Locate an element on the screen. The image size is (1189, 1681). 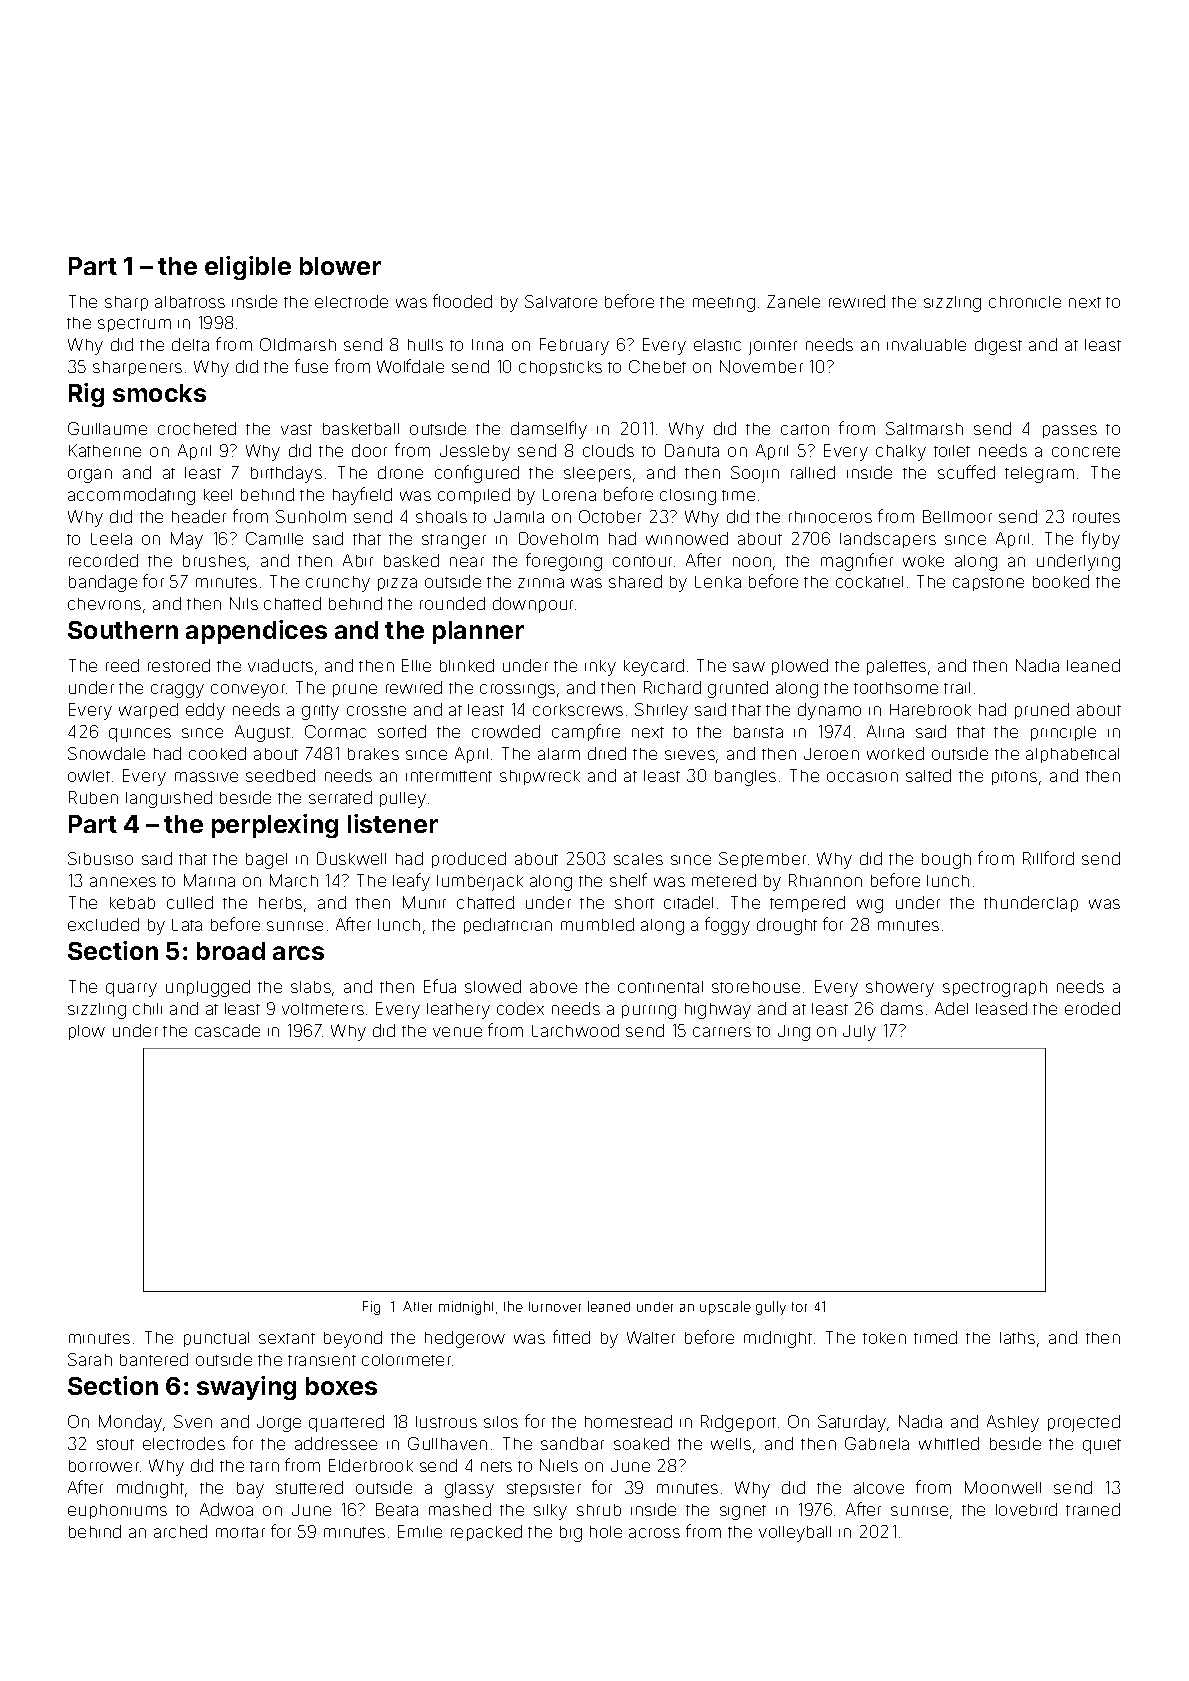
eligible is located at coordinates (248, 268).
